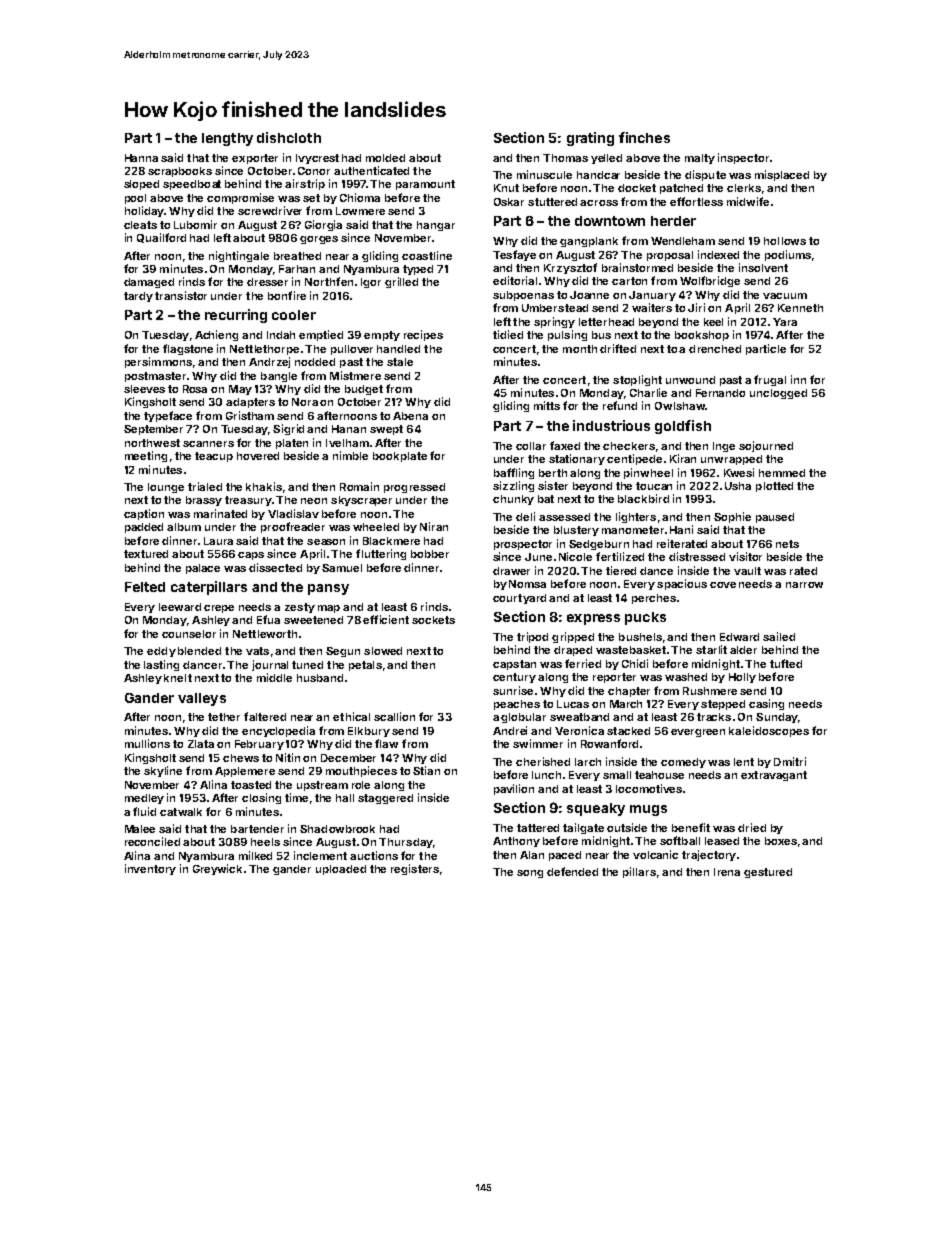  What do you see at coordinates (644, 137) in the screenshot?
I see `finches` at bounding box center [644, 137].
